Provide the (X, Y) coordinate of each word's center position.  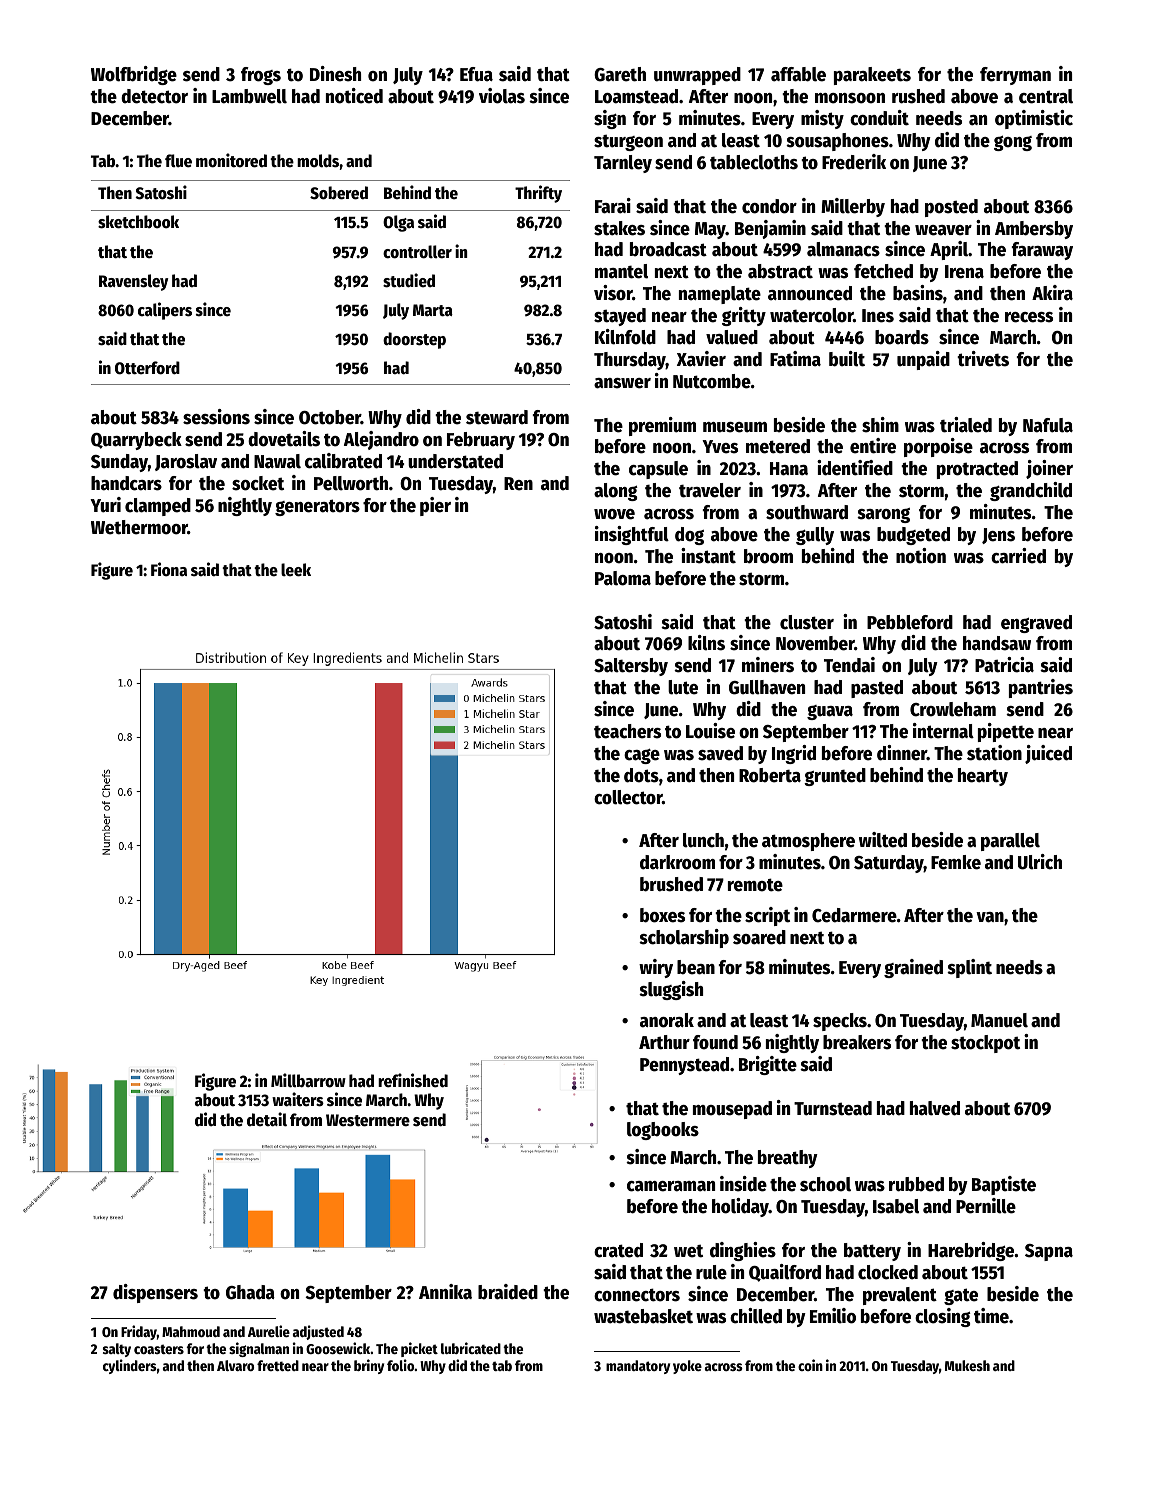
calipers (165, 311)
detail (267, 1119)
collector (628, 797)
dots (641, 775)
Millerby (853, 207)
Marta (433, 310)
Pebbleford (910, 622)
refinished (413, 1080)
